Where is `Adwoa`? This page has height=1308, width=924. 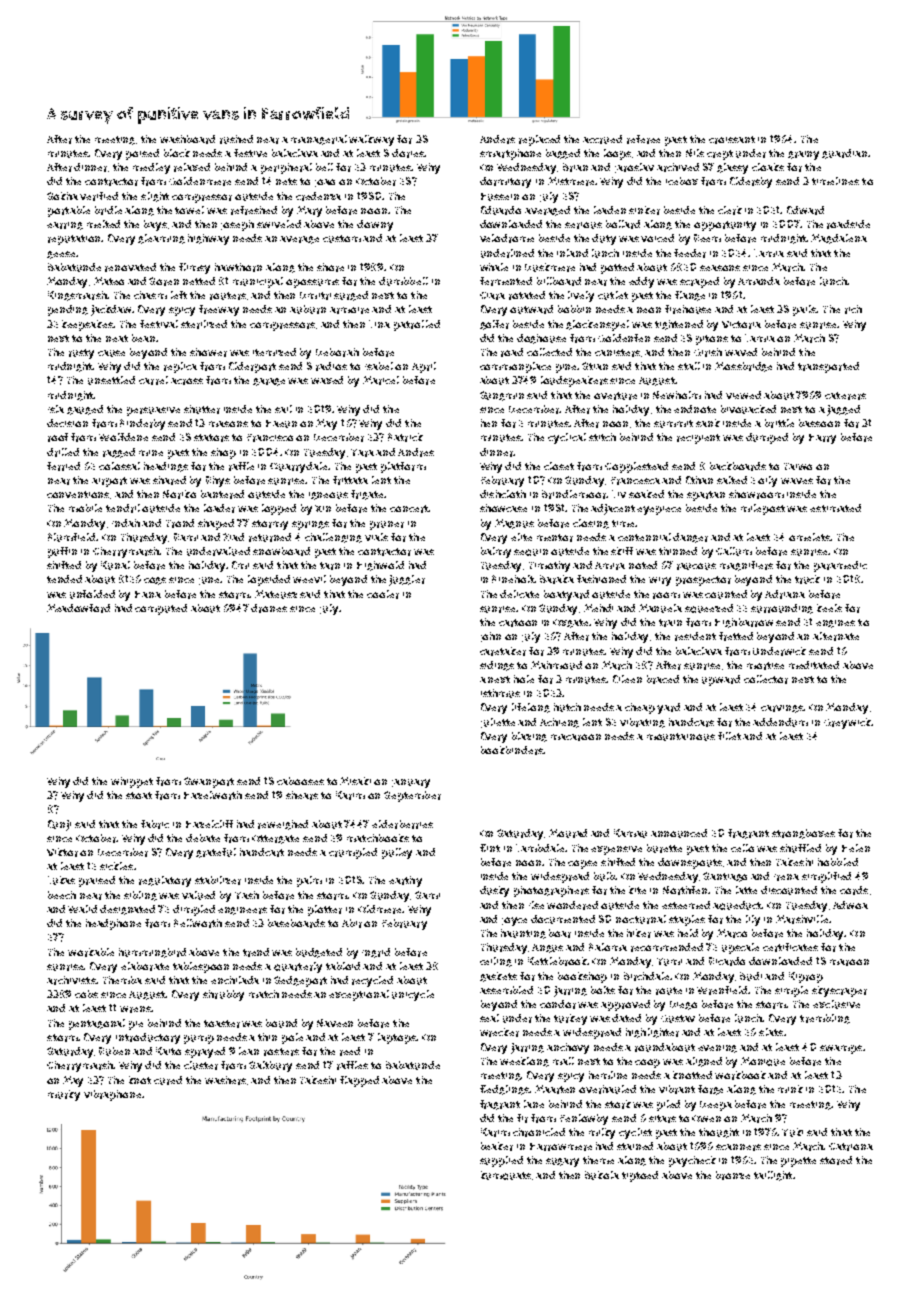 Adwoa is located at coordinates (850, 905).
